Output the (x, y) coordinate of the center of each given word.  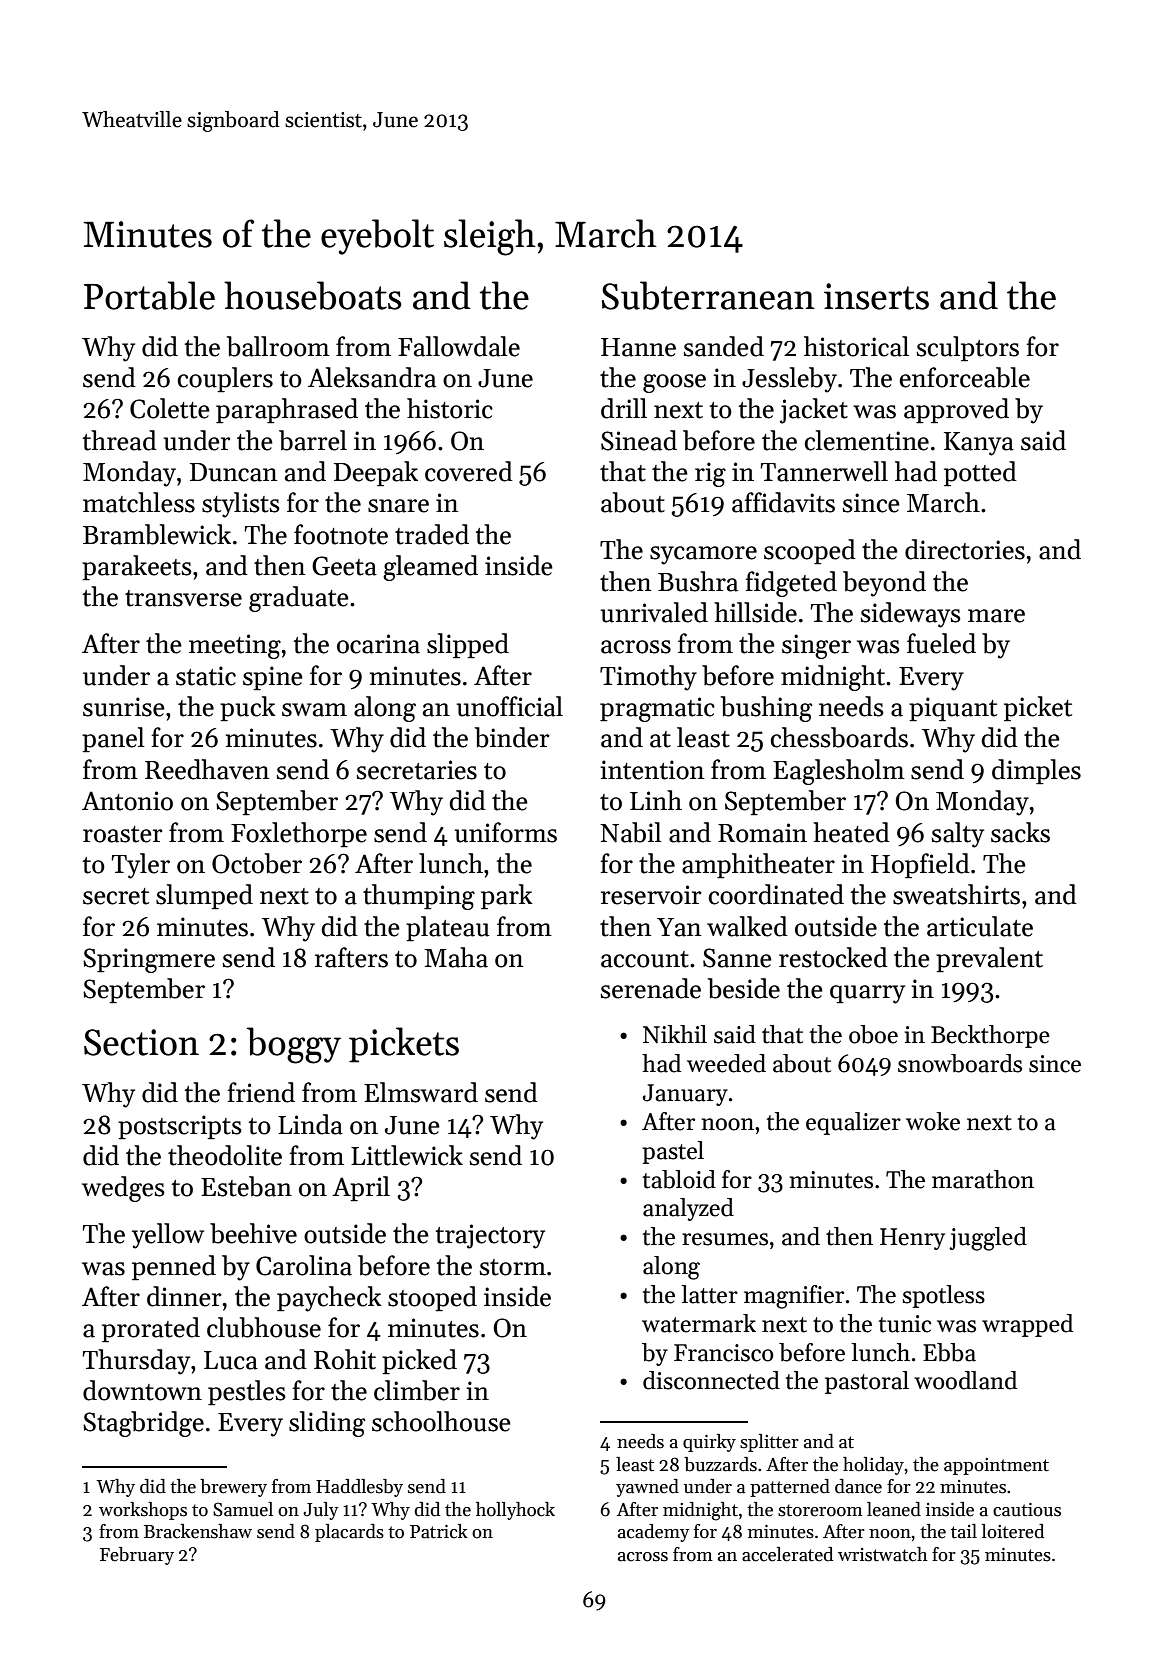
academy (654, 1533)
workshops (143, 1511)
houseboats (313, 295)
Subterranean (708, 295)
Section (141, 1042)
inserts (876, 296)
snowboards (960, 1063)
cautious (1027, 1510)
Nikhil (675, 1034)
